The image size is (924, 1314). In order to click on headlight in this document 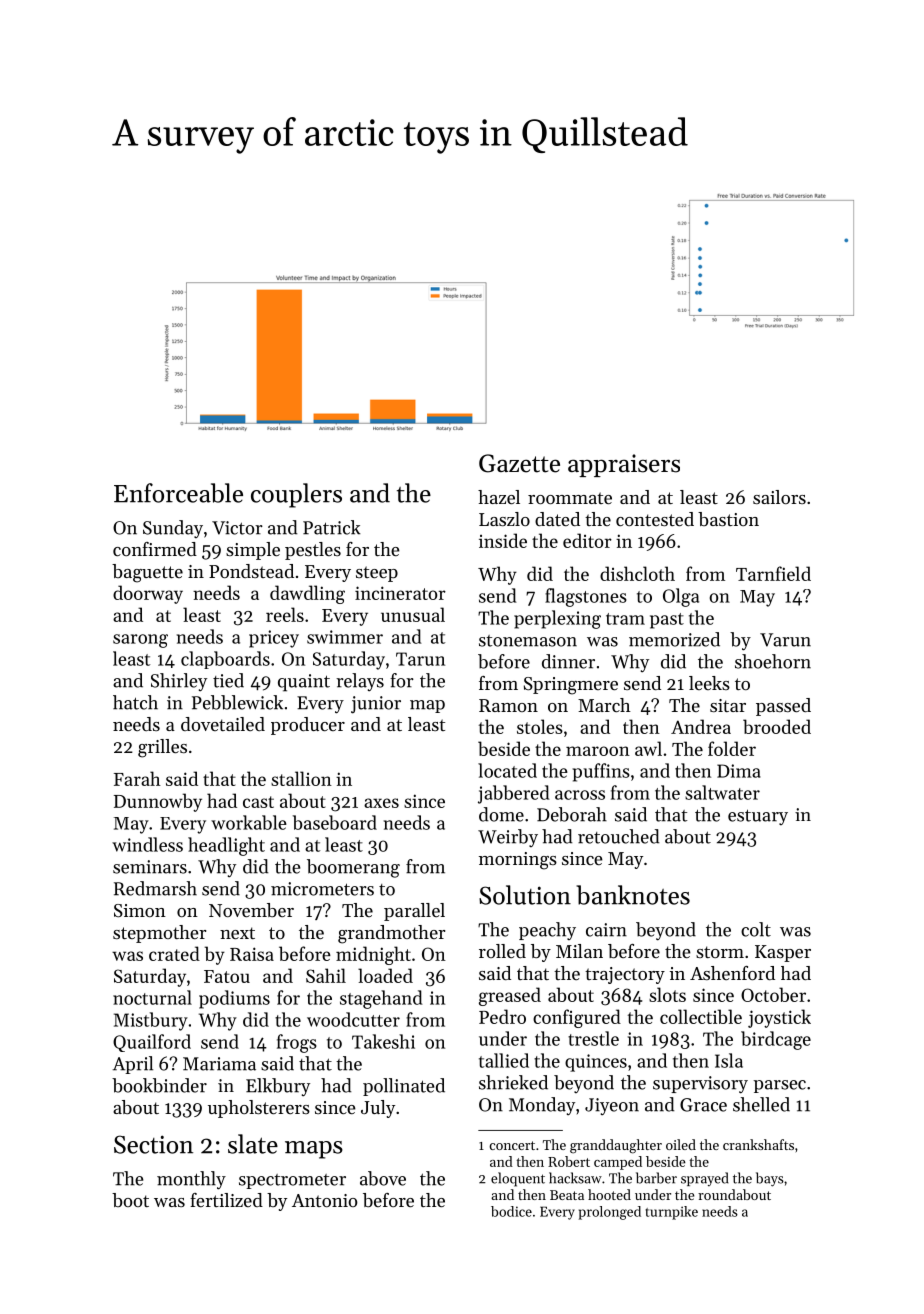, I will do `click(226, 846)`.
